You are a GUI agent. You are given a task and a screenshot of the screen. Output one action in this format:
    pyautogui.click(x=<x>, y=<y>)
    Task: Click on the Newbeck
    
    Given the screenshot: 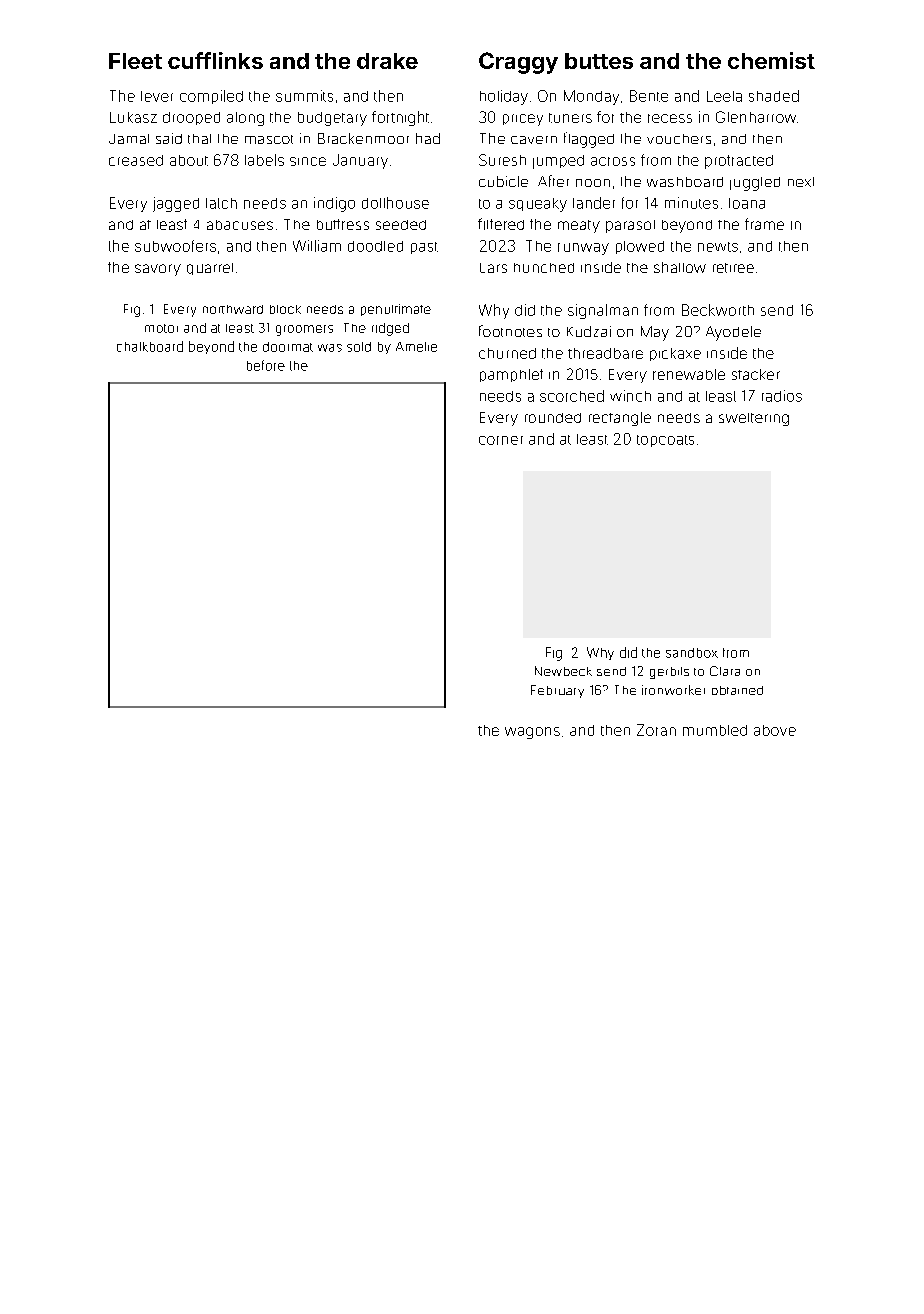 What is the action you would take?
    pyautogui.click(x=563, y=671)
